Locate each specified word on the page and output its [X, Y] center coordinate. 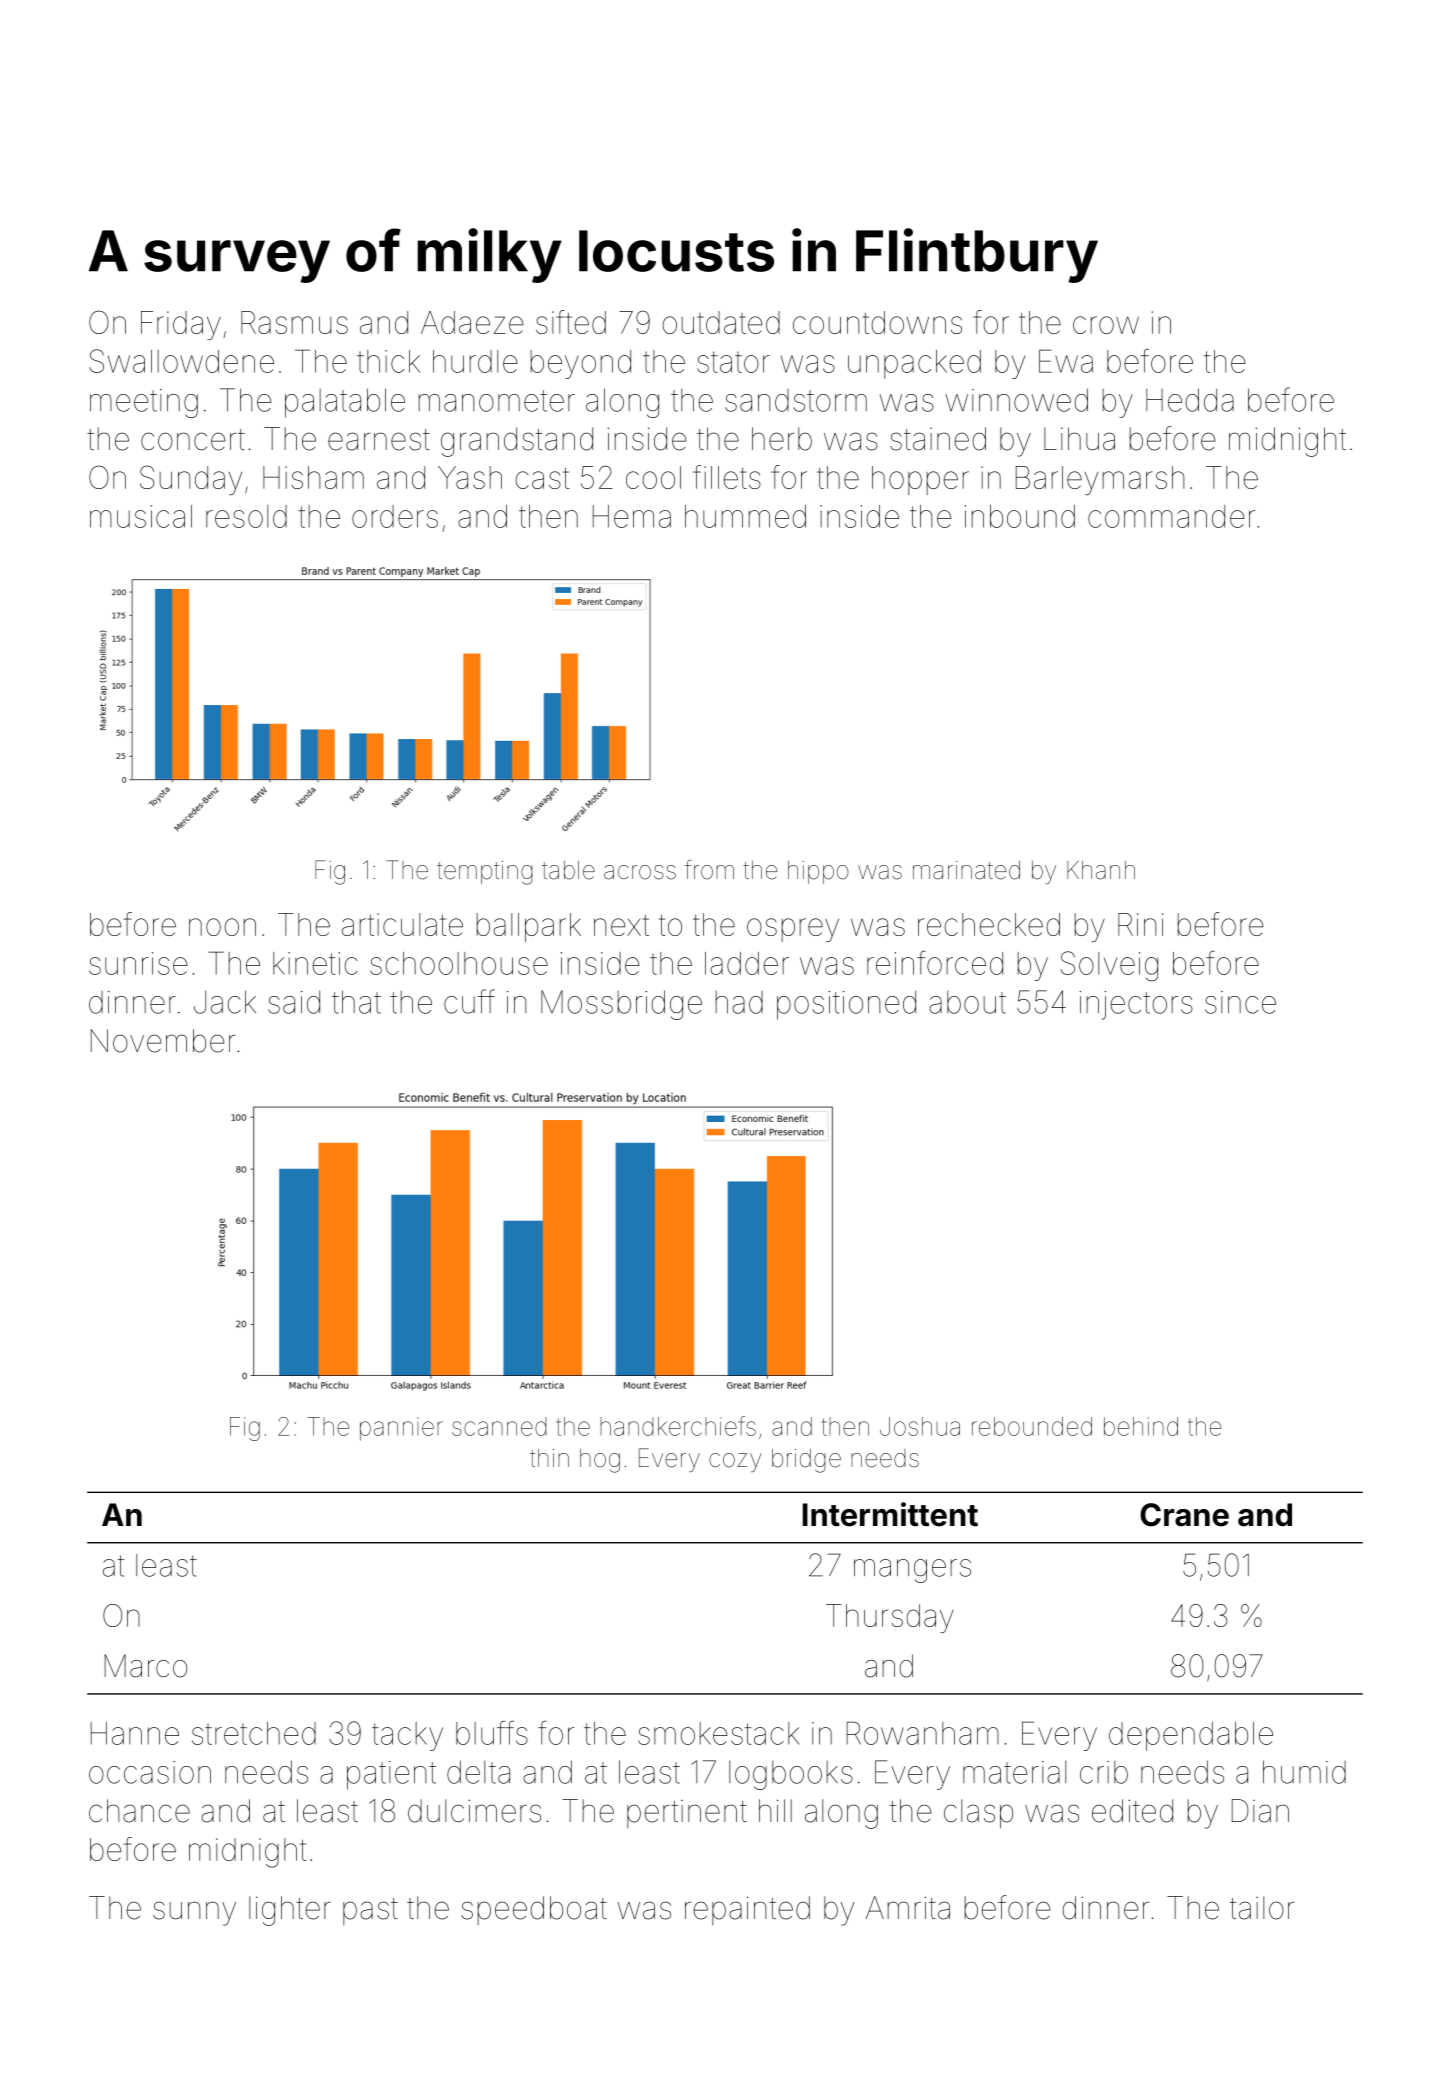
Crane [1184, 1515]
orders [395, 516]
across [640, 872]
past [370, 1911]
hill [775, 1810]
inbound [1020, 516]
